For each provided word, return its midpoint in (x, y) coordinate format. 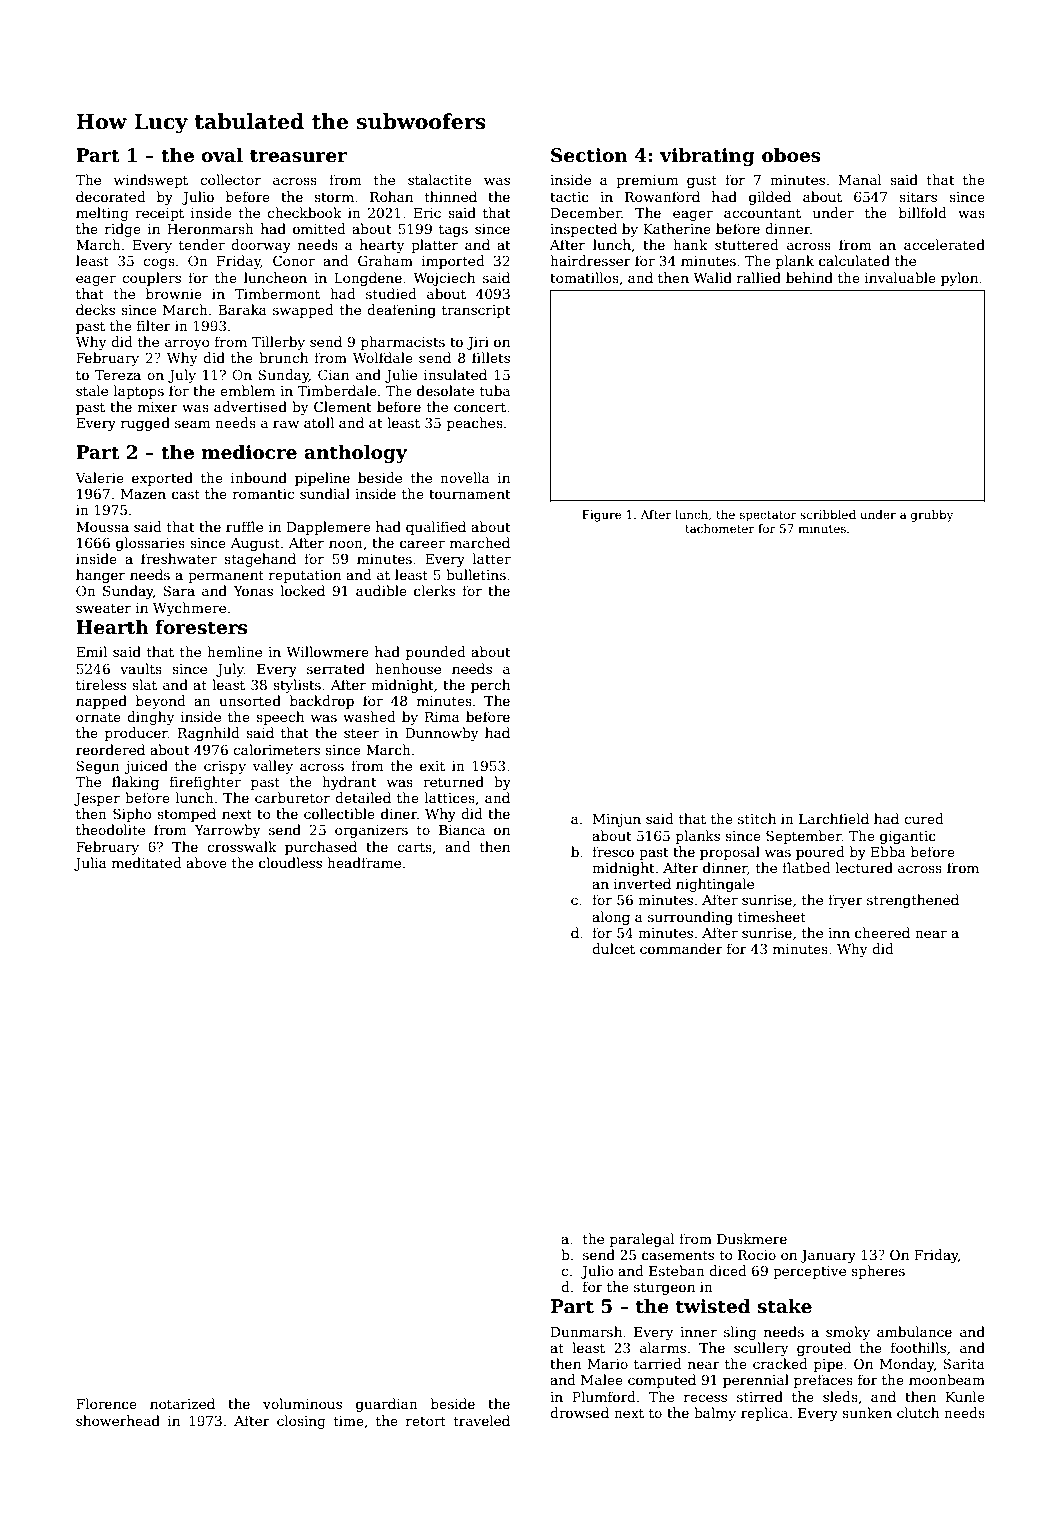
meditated (147, 862)
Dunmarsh (586, 1331)
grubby (932, 516)
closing (301, 1422)
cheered (882, 932)
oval (222, 155)
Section (589, 155)
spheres (878, 1272)
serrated (336, 668)
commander (681, 948)
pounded (436, 653)
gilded (770, 198)
